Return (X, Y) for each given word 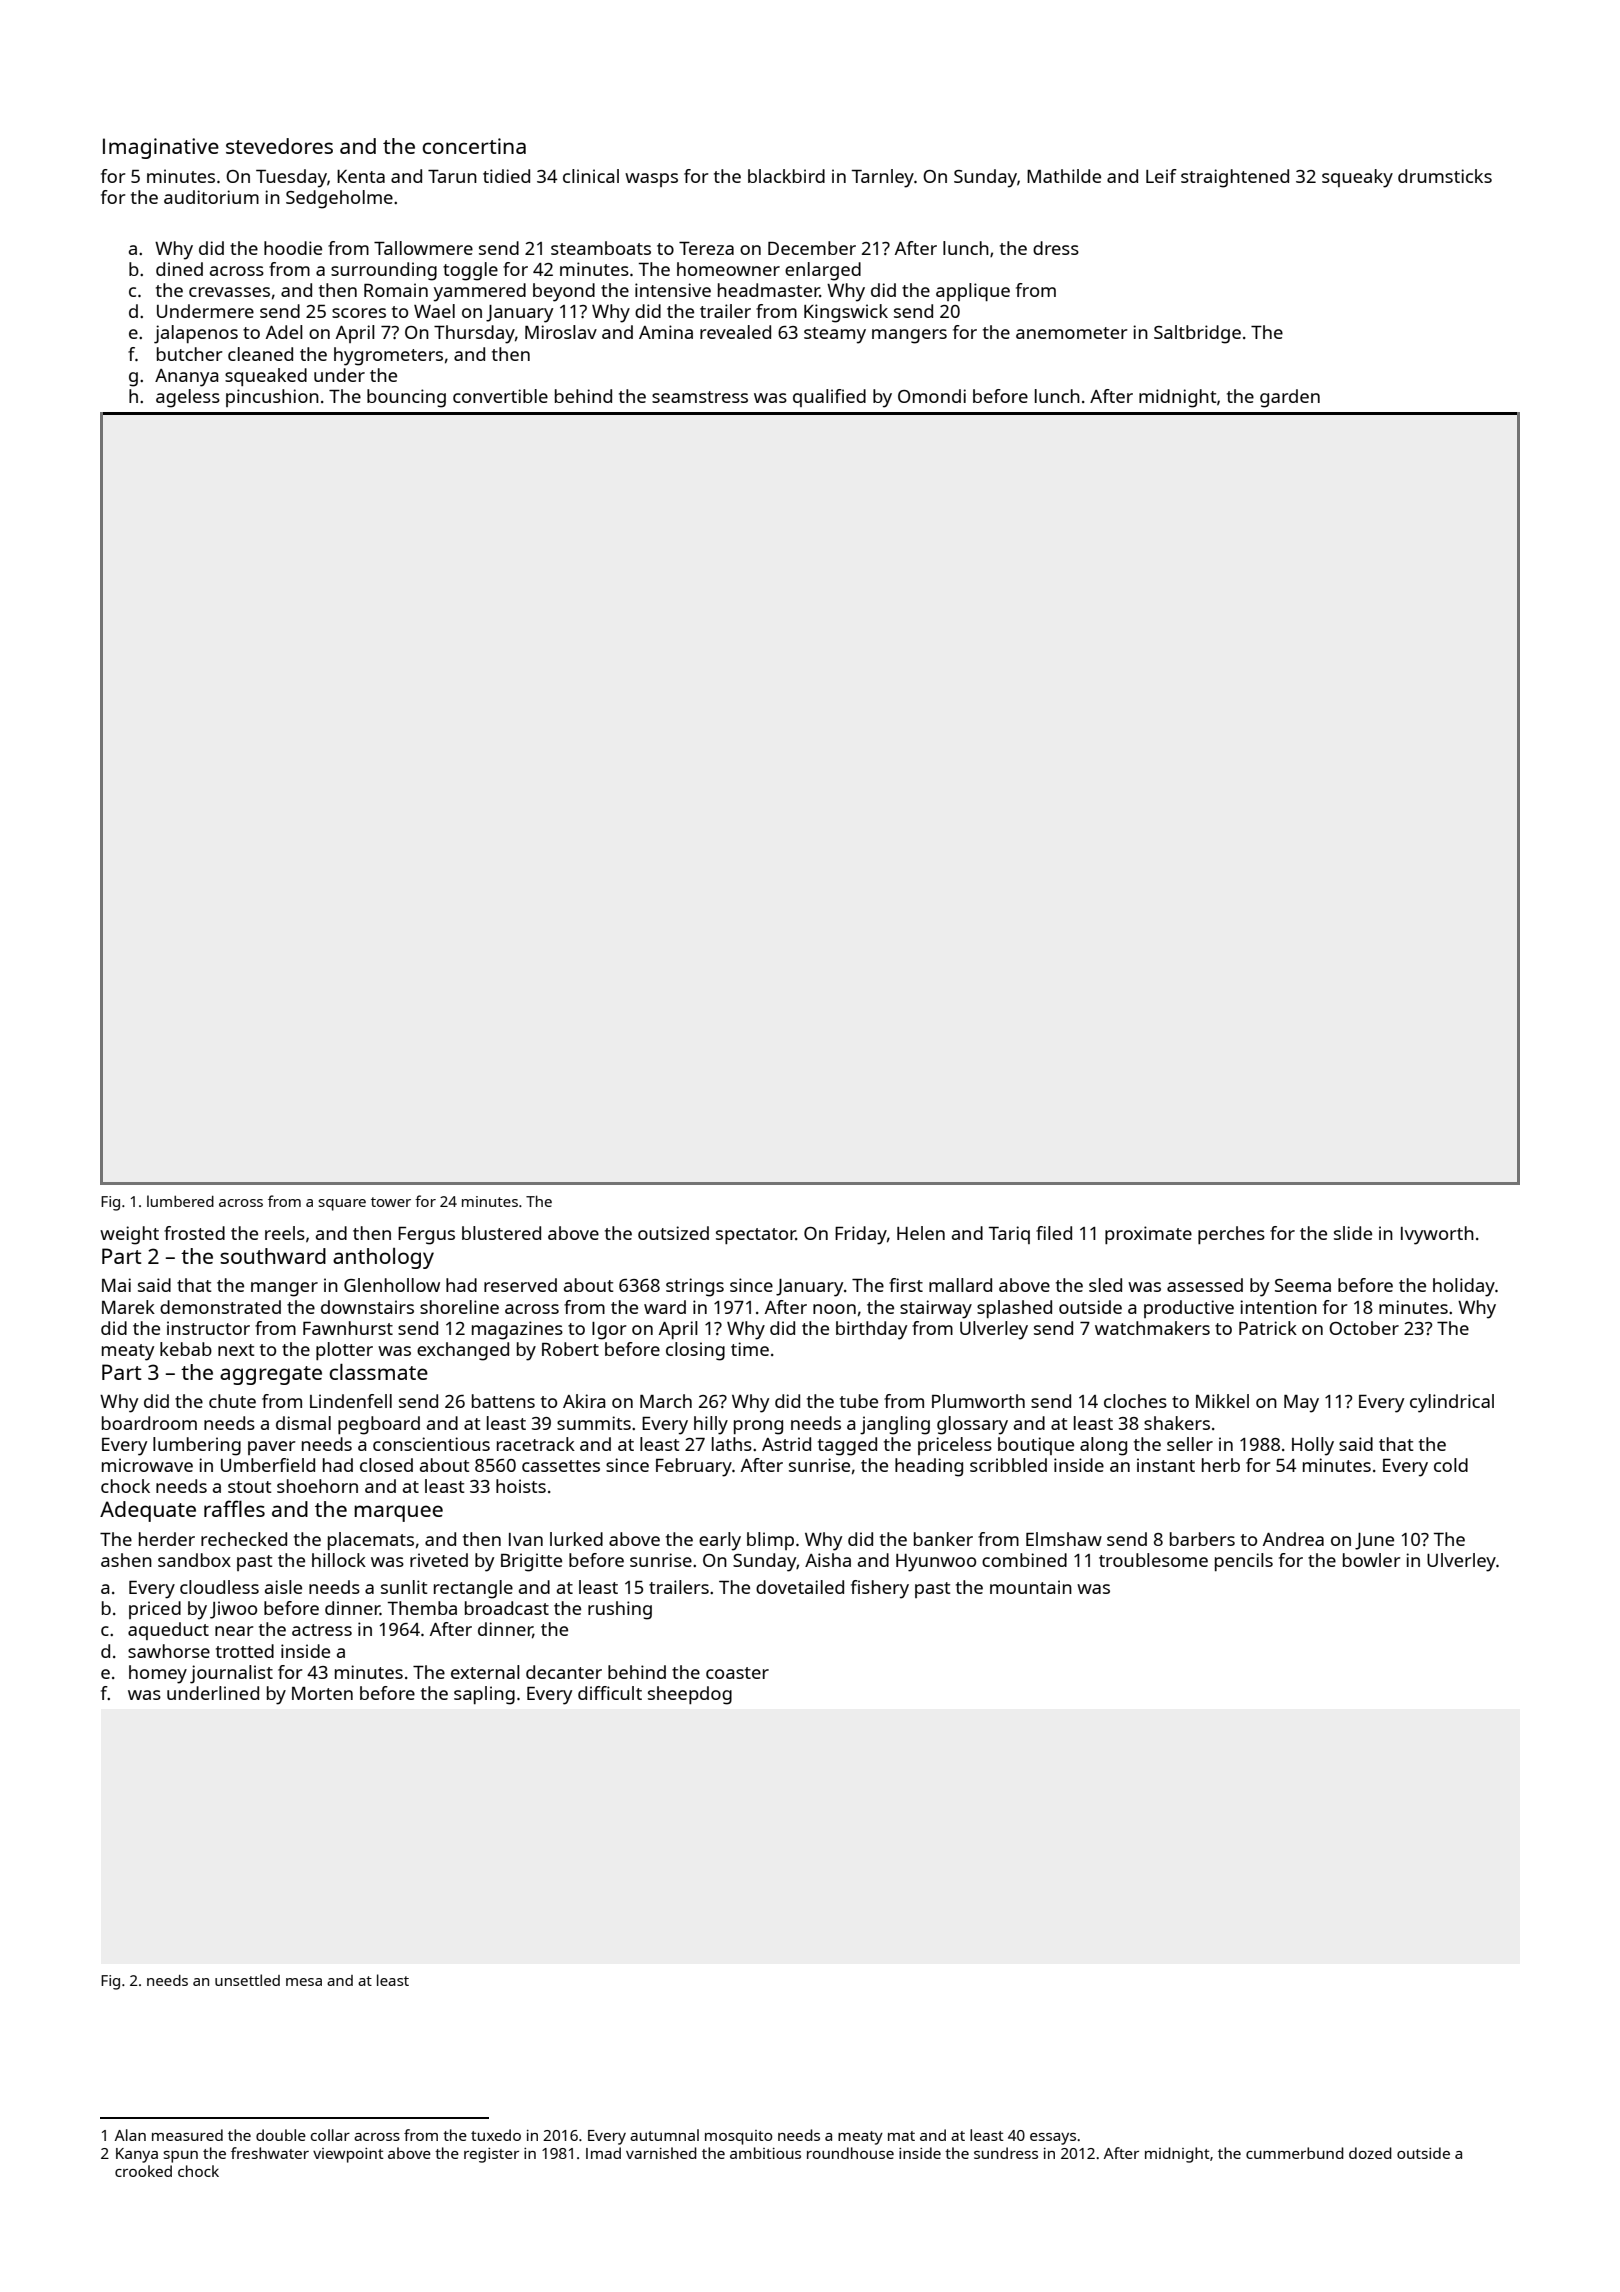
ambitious (765, 2153)
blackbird (786, 176)
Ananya (186, 378)
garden (1290, 398)
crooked (143, 2171)
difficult (610, 1693)
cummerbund (1295, 2153)
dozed (1370, 2153)
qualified (829, 398)
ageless (188, 398)
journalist (231, 1674)
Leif (1161, 176)
